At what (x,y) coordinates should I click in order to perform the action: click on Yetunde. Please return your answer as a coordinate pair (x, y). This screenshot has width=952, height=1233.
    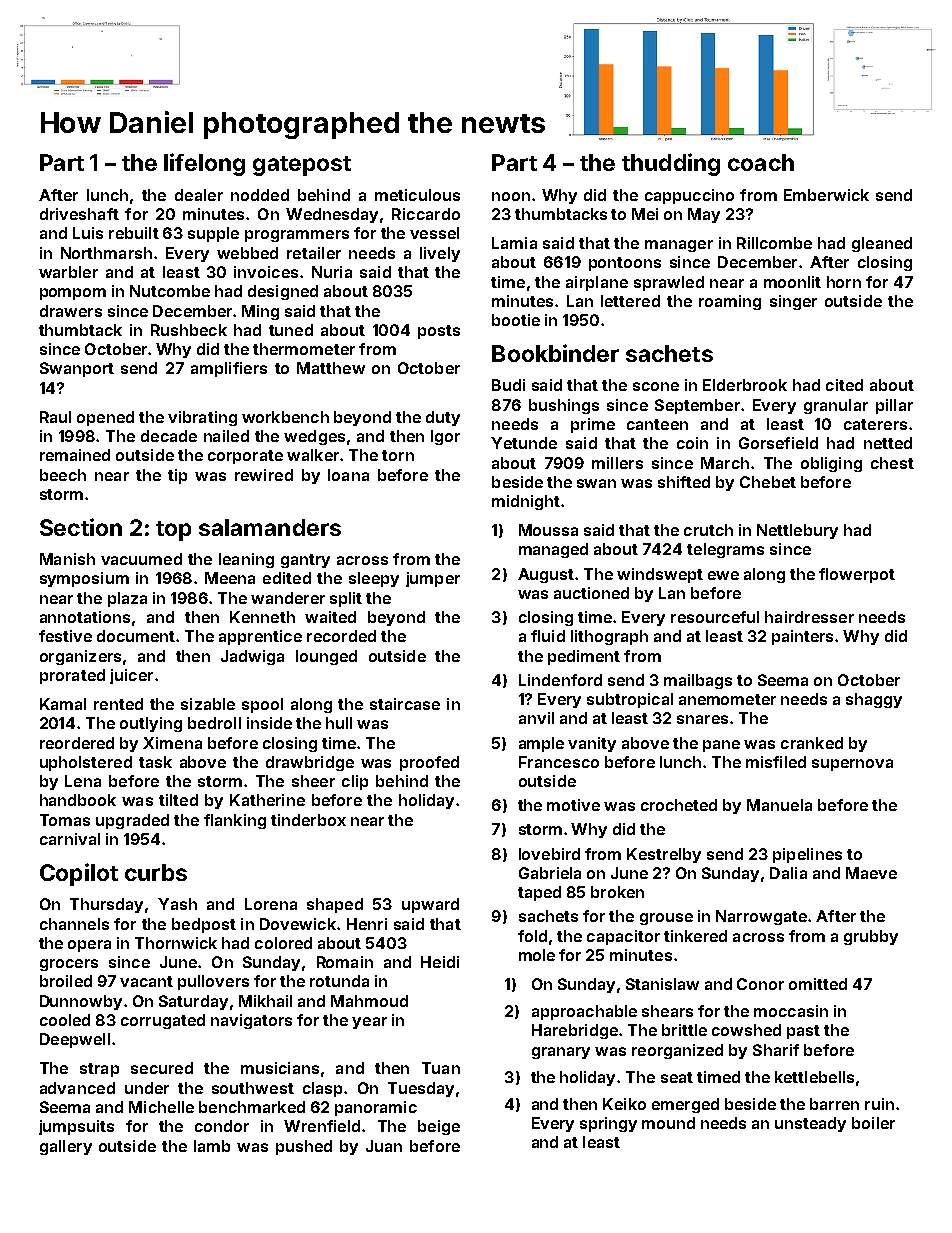
    Looking at the image, I should click on (524, 443).
